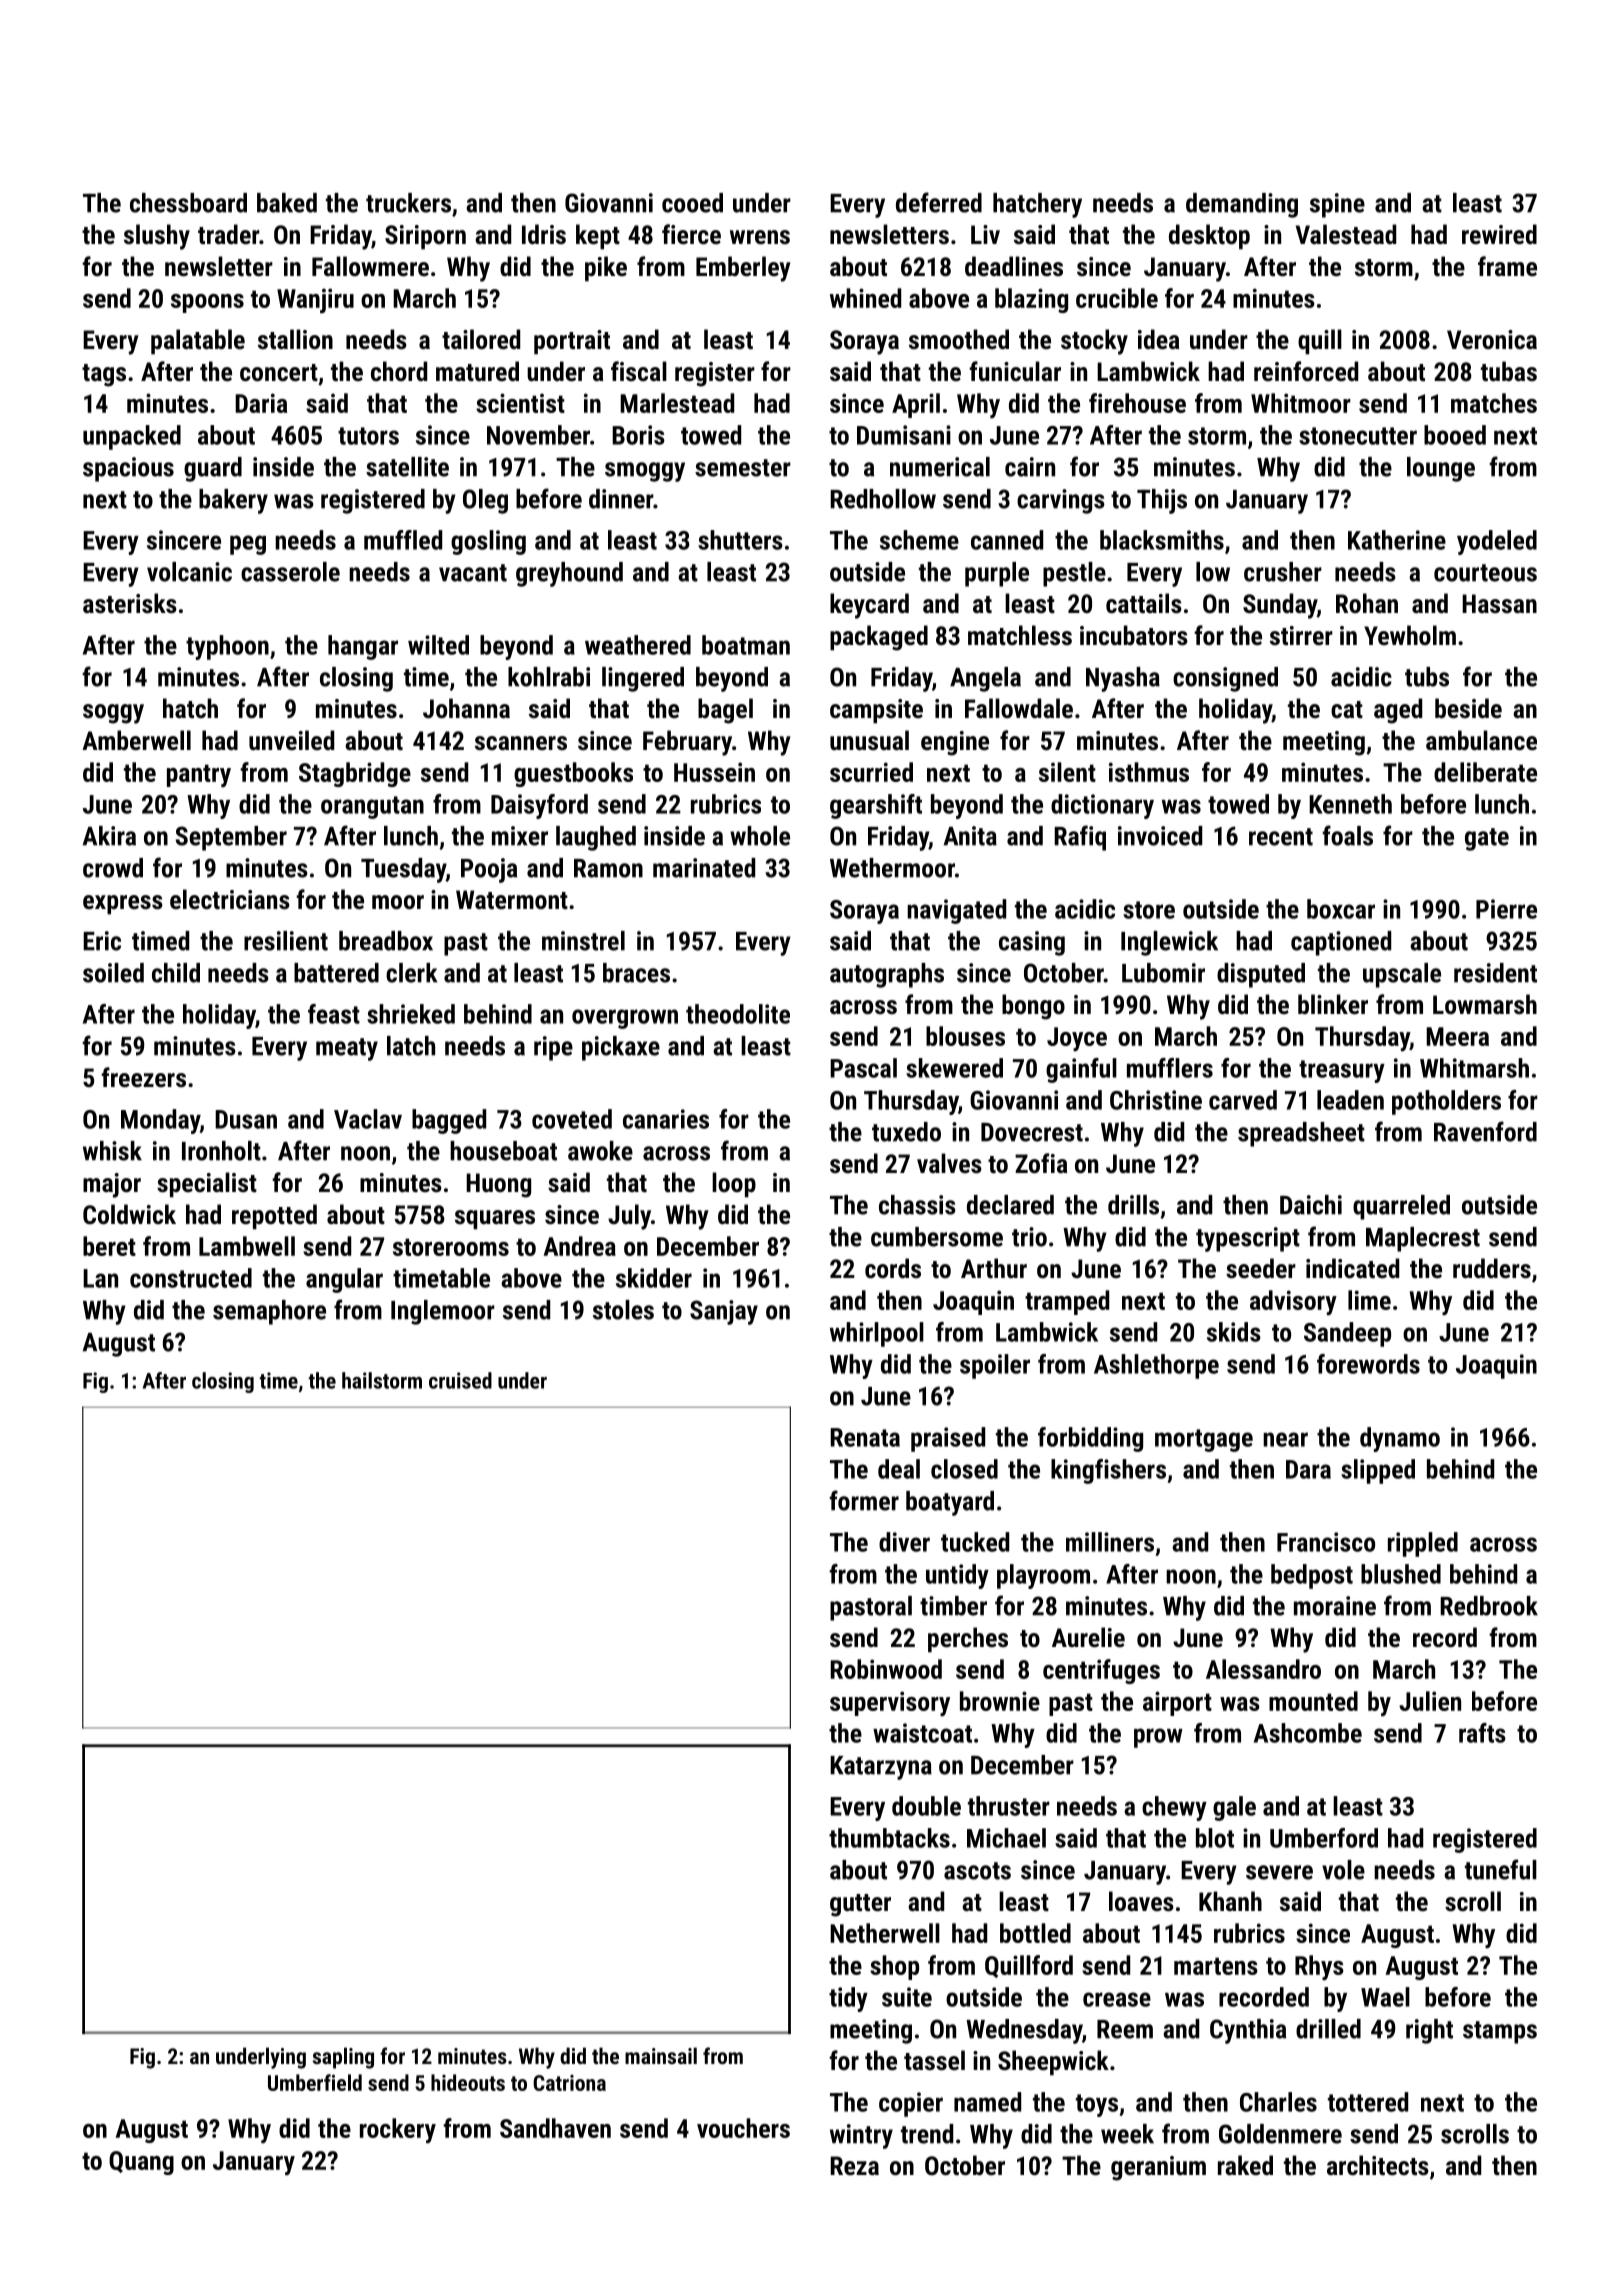 This document has width=1620, height=2292. What do you see at coordinates (1230, 1901) in the document?
I see `Khanh` at bounding box center [1230, 1901].
